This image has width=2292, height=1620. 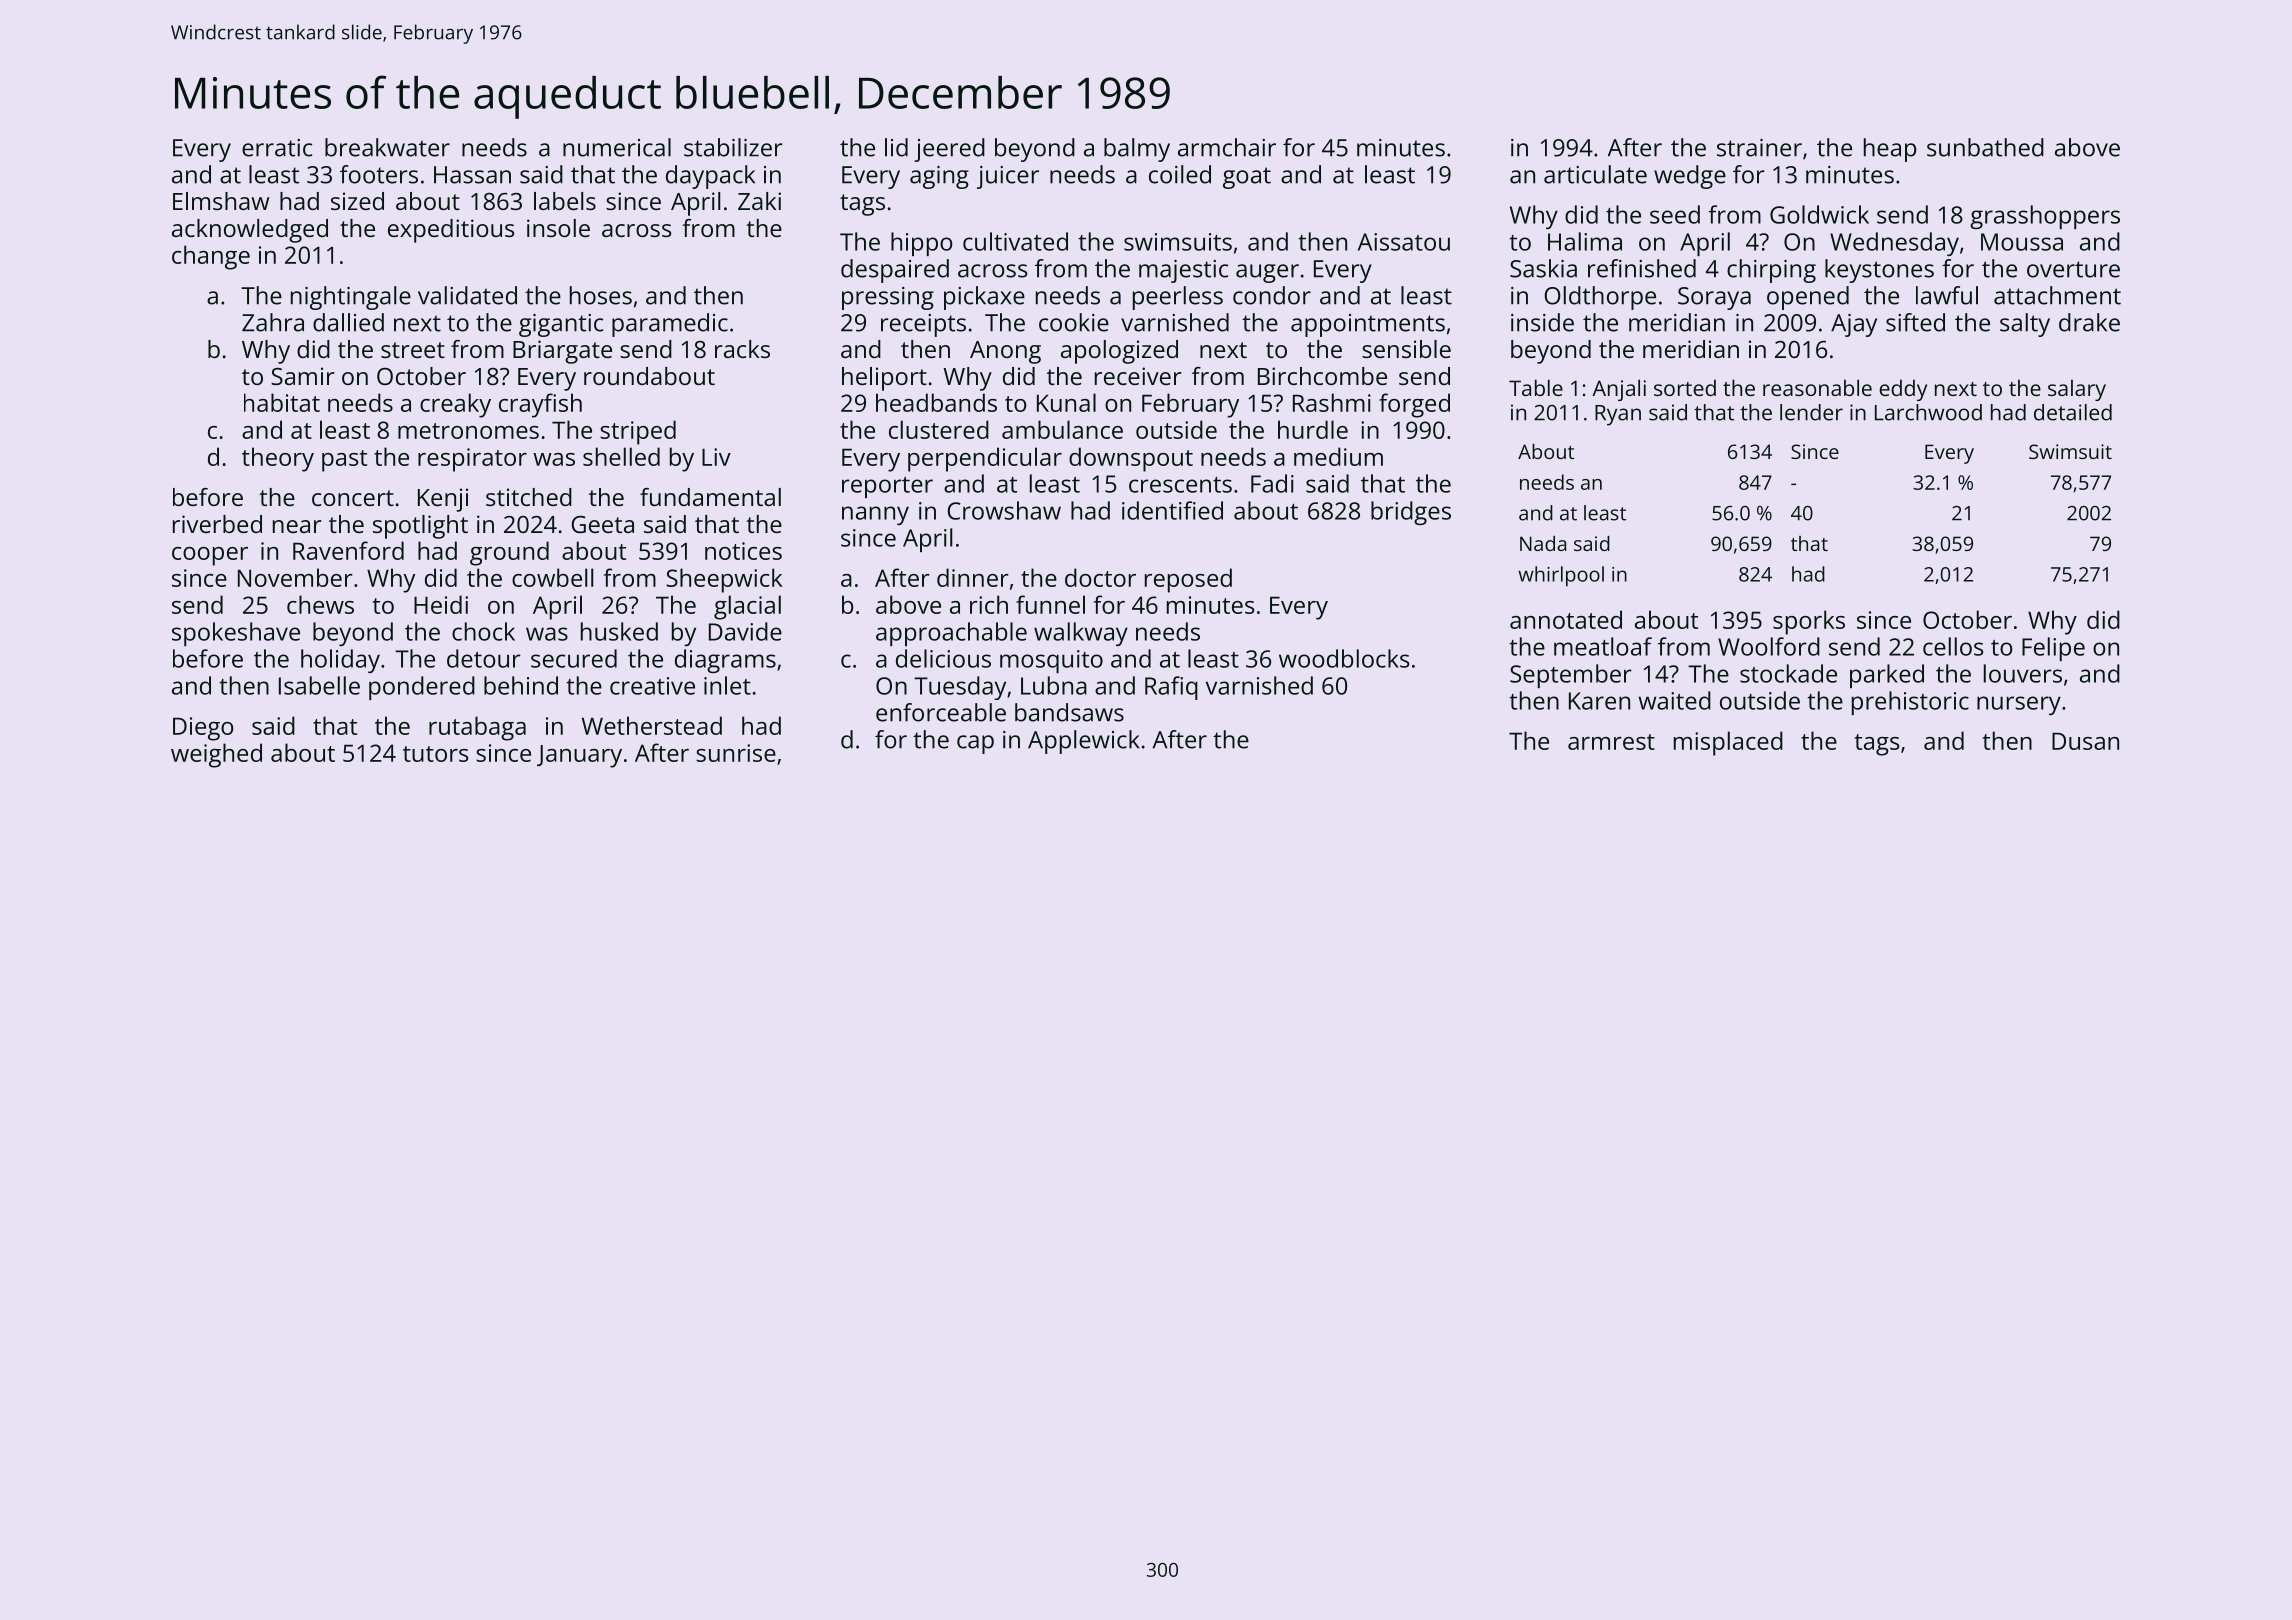 What do you see at coordinates (203, 729) in the image?
I see `Diego` at bounding box center [203, 729].
